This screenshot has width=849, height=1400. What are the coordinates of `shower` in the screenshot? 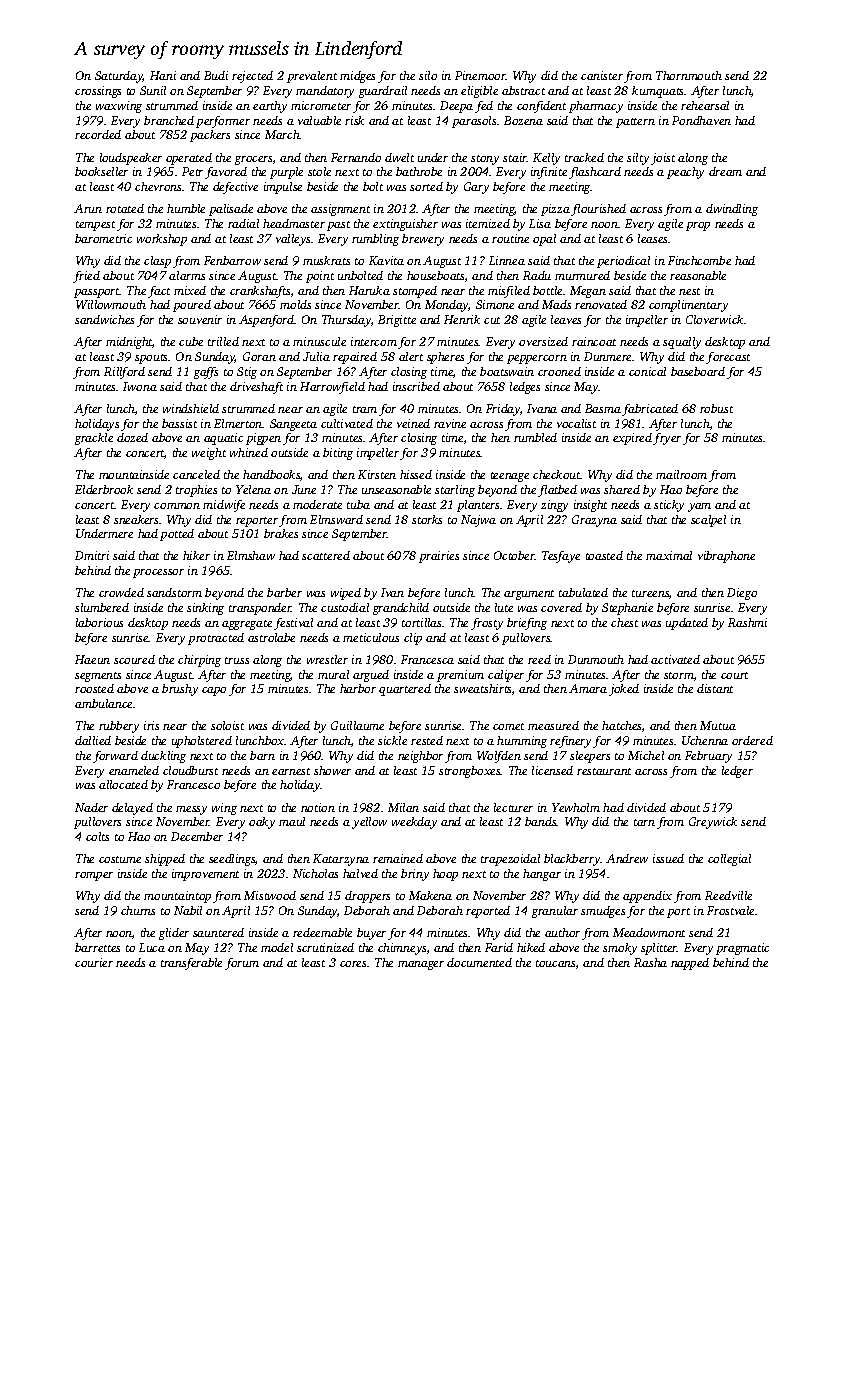 It's located at (332, 770).
